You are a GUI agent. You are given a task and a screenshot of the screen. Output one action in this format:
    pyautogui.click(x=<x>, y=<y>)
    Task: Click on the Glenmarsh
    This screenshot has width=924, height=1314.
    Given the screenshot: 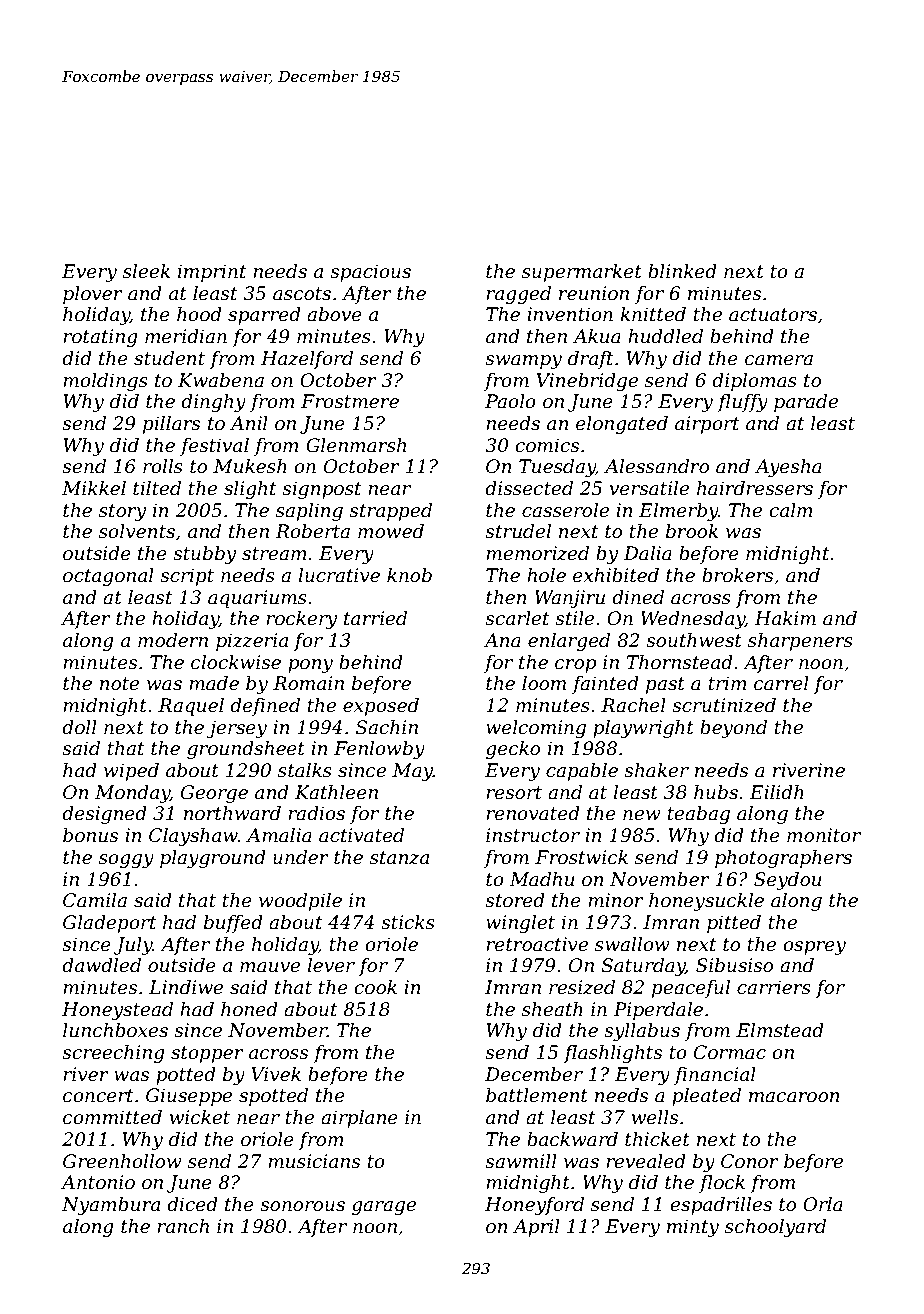 What is the action you would take?
    pyautogui.click(x=356, y=445)
